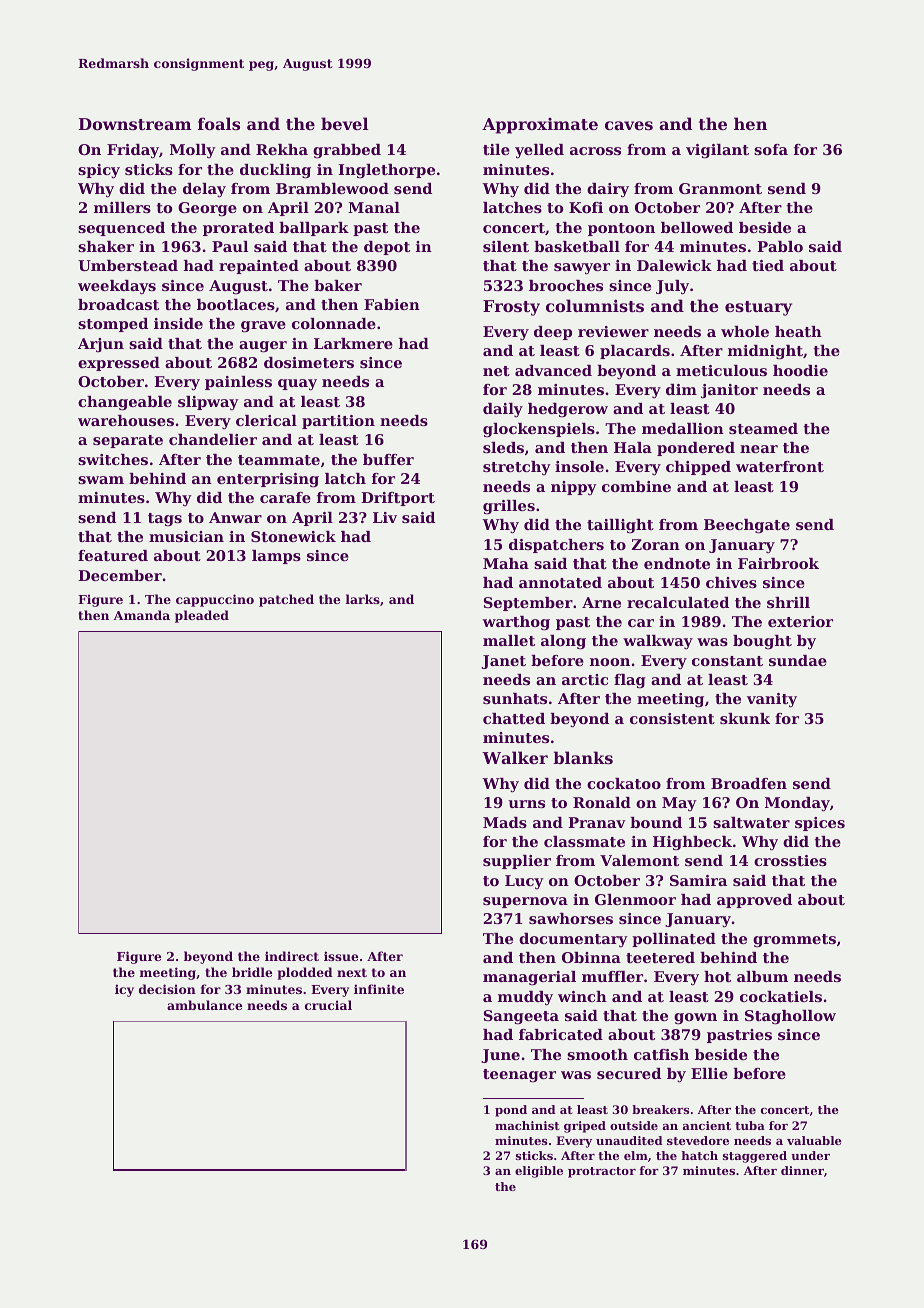 This screenshot has height=1308, width=924. Describe the element at coordinates (204, 1005) in the screenshot. I see `ambulance` at that location.
